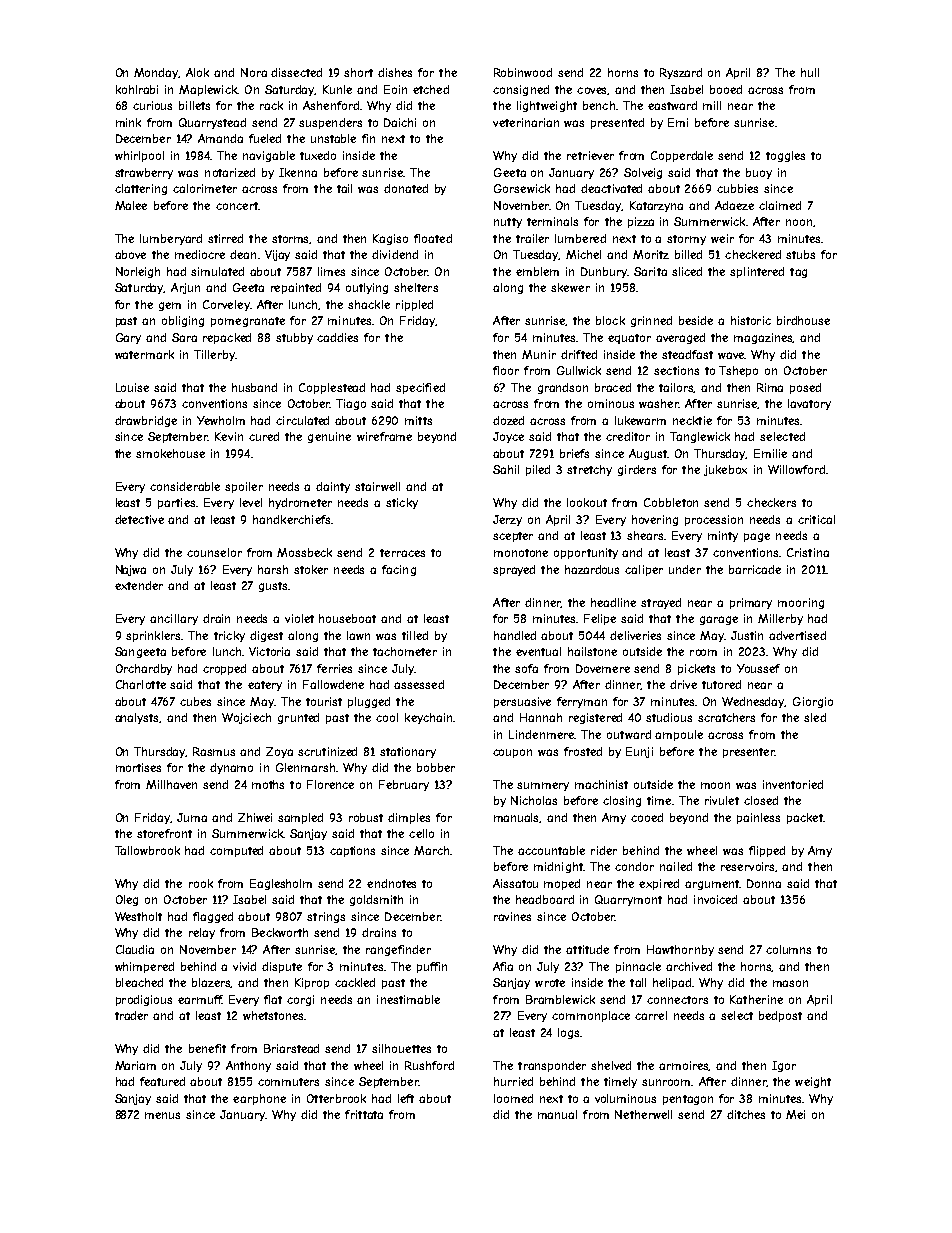 Image resolution: width=952 pixels, height=1233 pixels. What do you see at coordinates (796, 469) in the screenshot?
I see `Willowford` at bounding box center [796, 469].
